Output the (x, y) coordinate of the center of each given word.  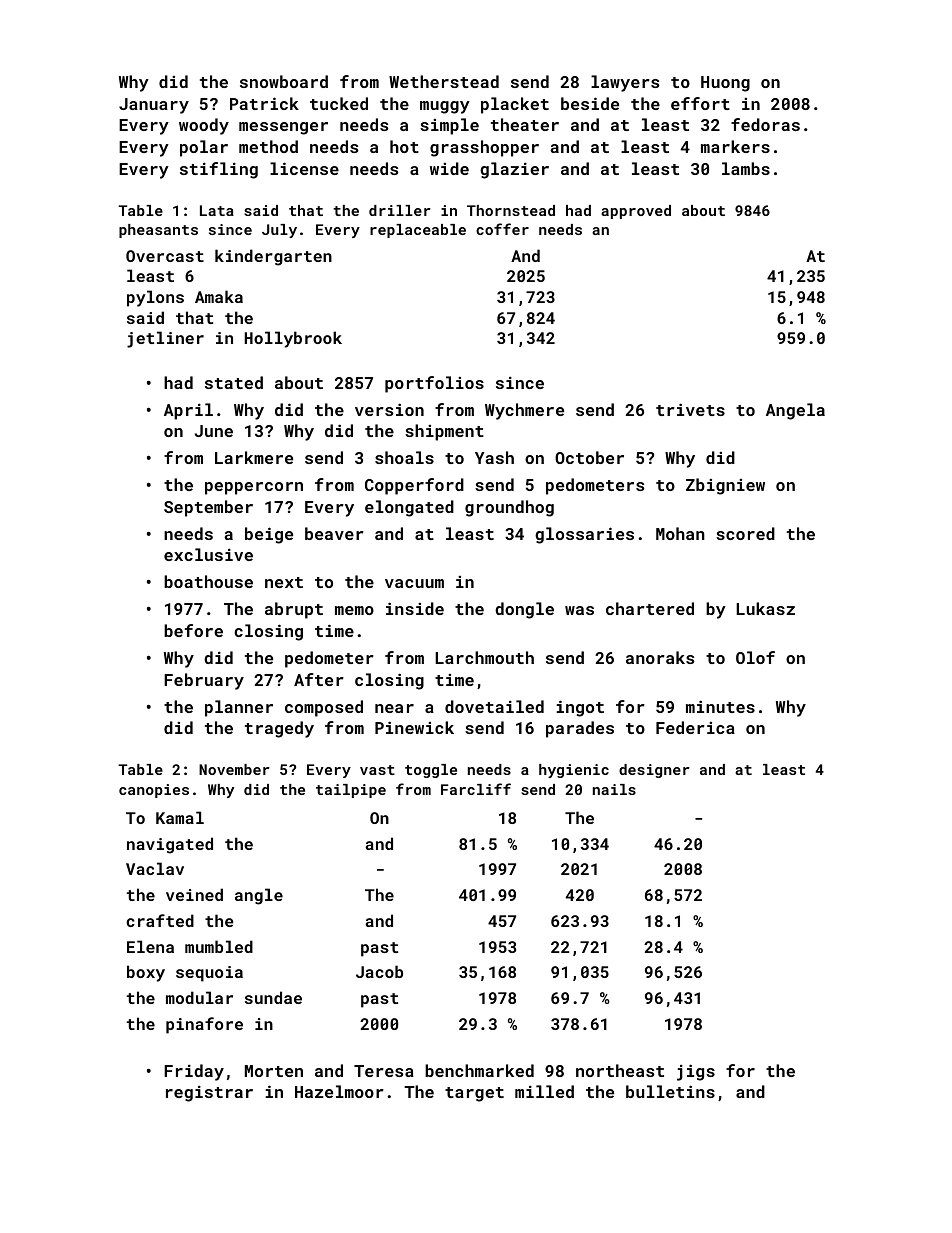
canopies (154, 791)
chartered (650, 608)
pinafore (204, 1025)
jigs (696, 1072)
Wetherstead (444, 81)
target (474, 1094)
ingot (580, 708)
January (154, 106)
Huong (725, 84)
